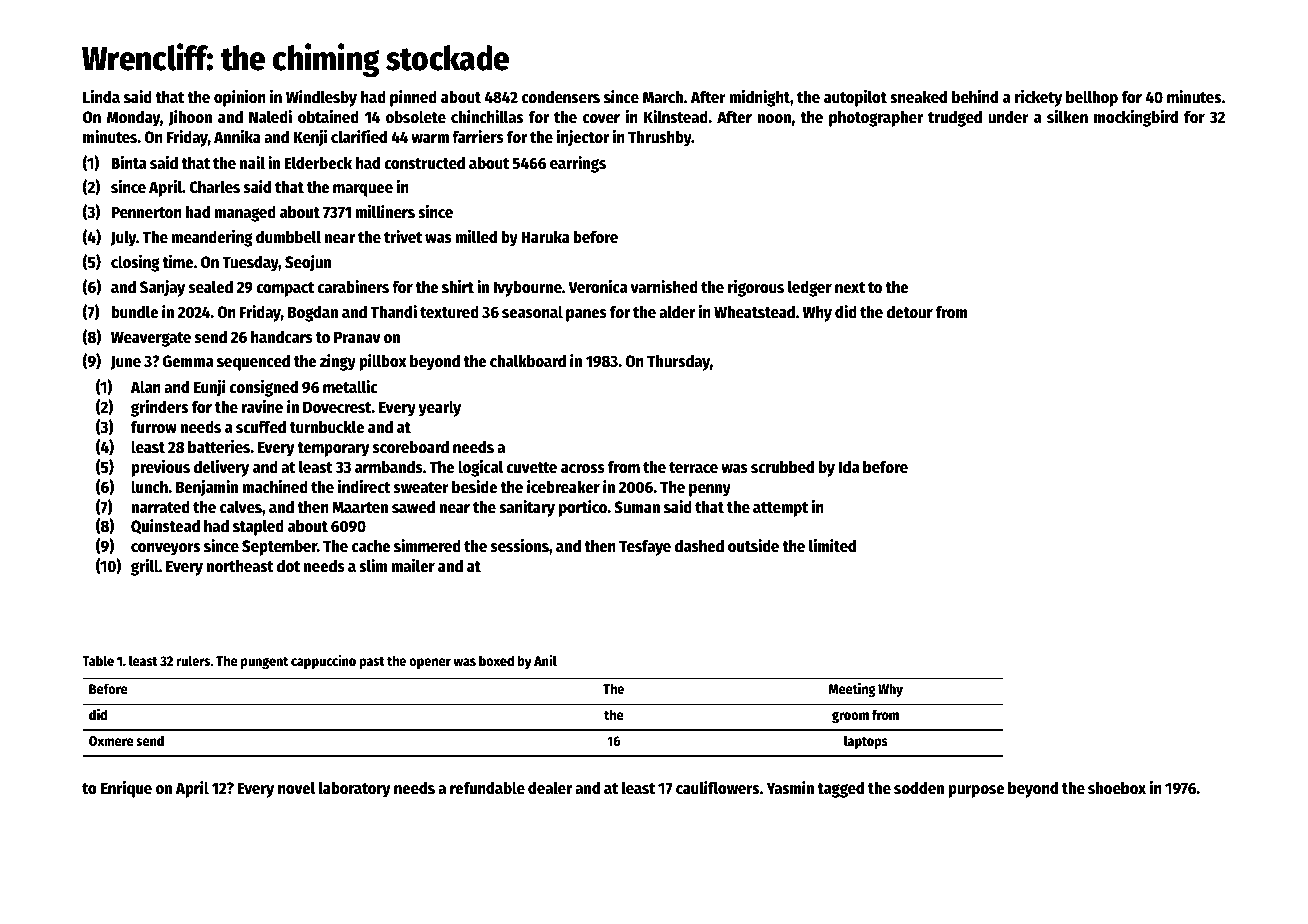  Describe the element at coordinates (561, 97) in the image. I see `condensers` at that location.
